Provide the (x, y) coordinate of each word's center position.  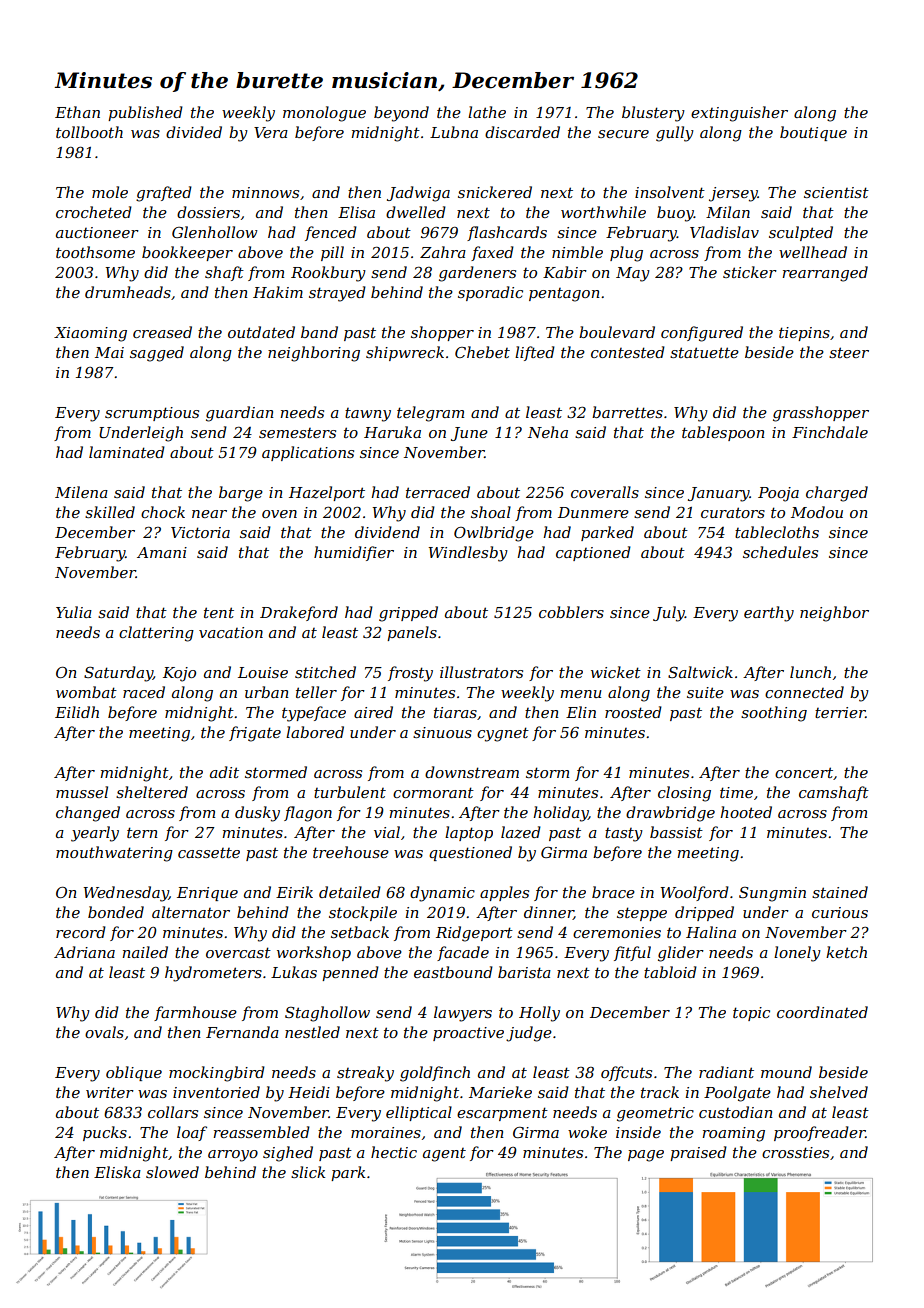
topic (751, 1014)
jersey (733, 194)
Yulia (74, 612)
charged (837, 494)
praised (698, 1153)
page (646, 1156)
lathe (487, 112)
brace (613, 892)
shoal (491, 512)
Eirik (294, 892)
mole (110, 192)
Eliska (117, 1172)
